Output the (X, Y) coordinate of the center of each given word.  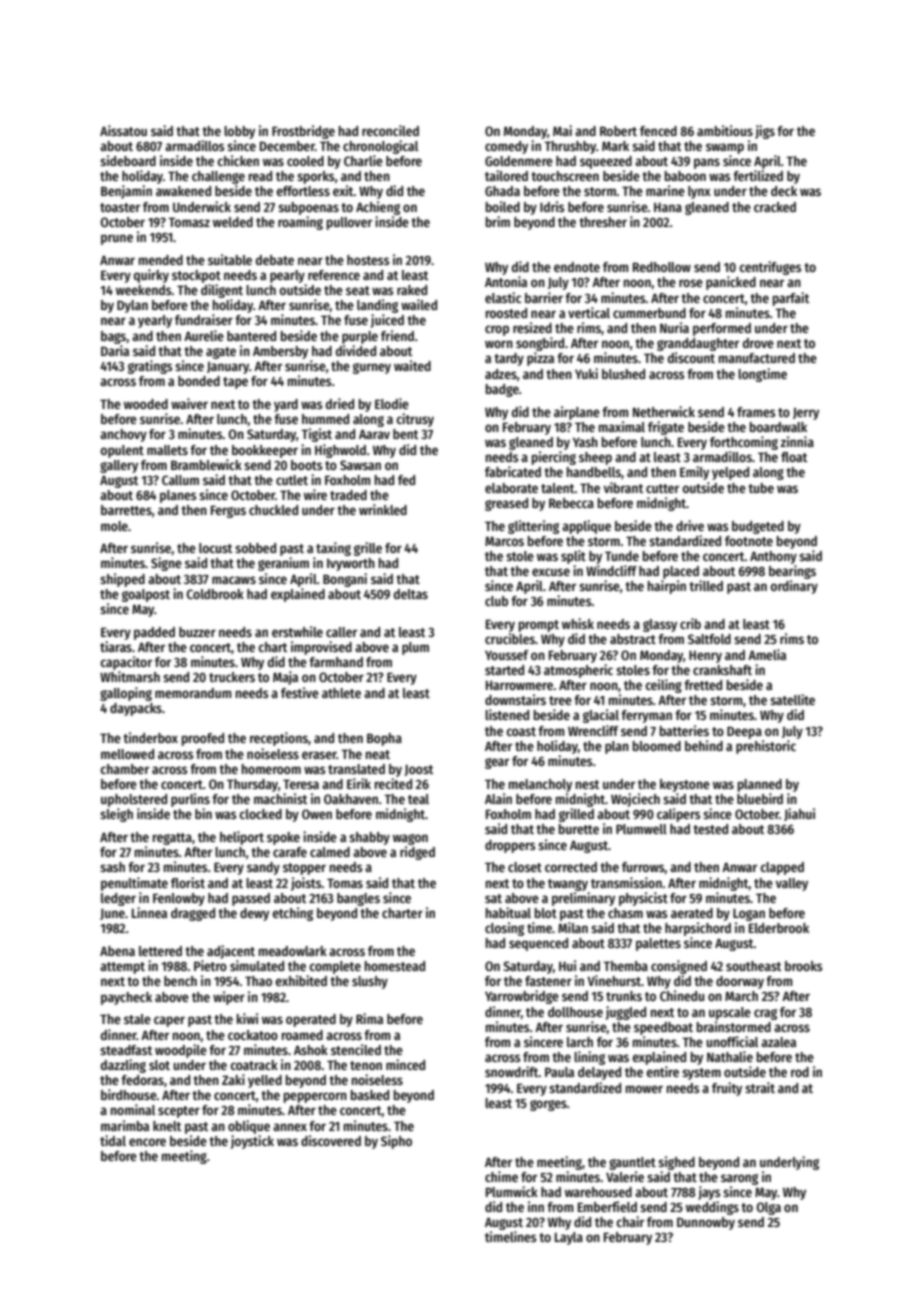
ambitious (725, 130)
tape (235, 383)
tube (761, 488)
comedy (506, 147)
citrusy (415, 420)
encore (147, 1142)
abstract (633, 639)
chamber (125, 769)
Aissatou (123, 130)
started (504, 670)
